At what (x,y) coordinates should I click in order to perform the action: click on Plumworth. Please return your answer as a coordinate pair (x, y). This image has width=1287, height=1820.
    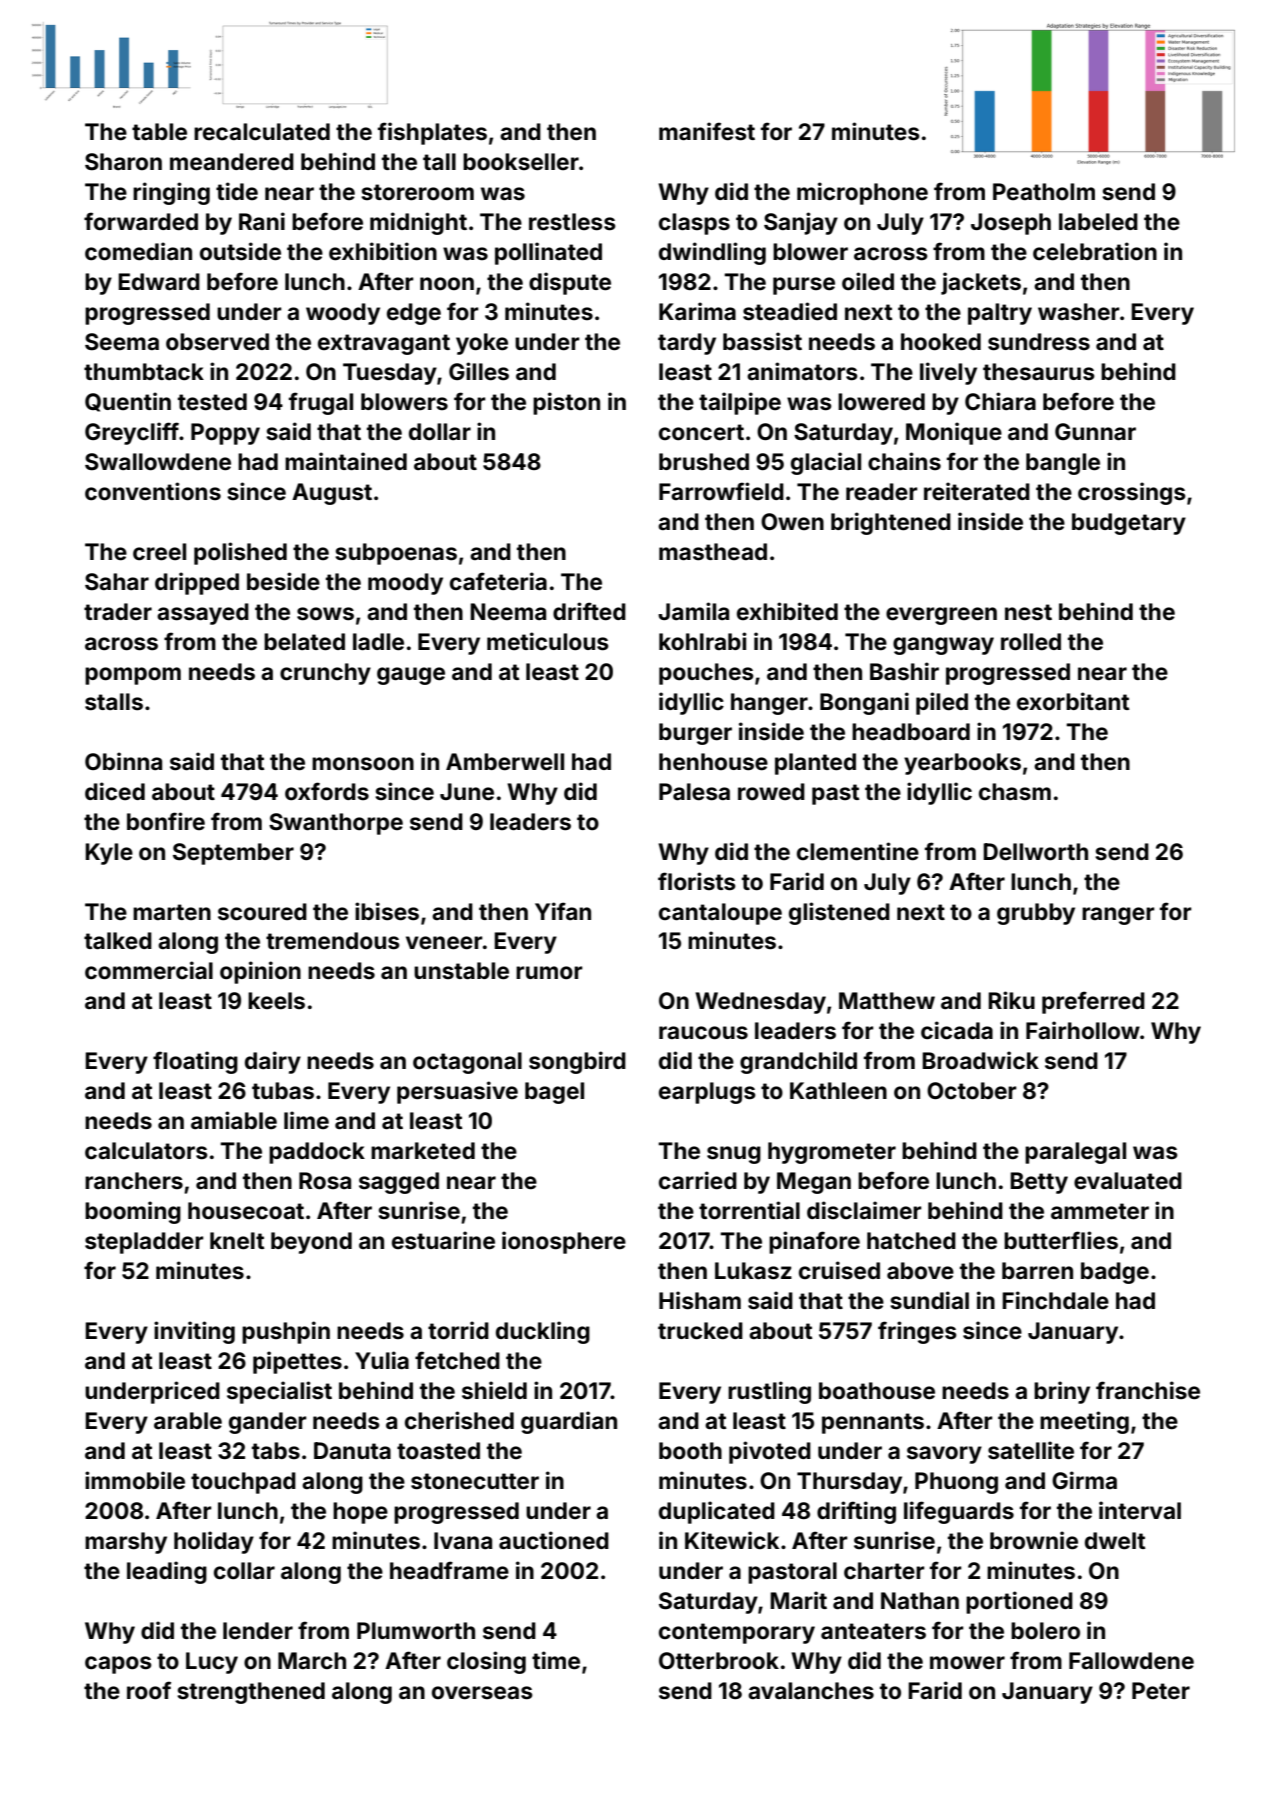
    Looking at the image, I should click on (416, 1631).
